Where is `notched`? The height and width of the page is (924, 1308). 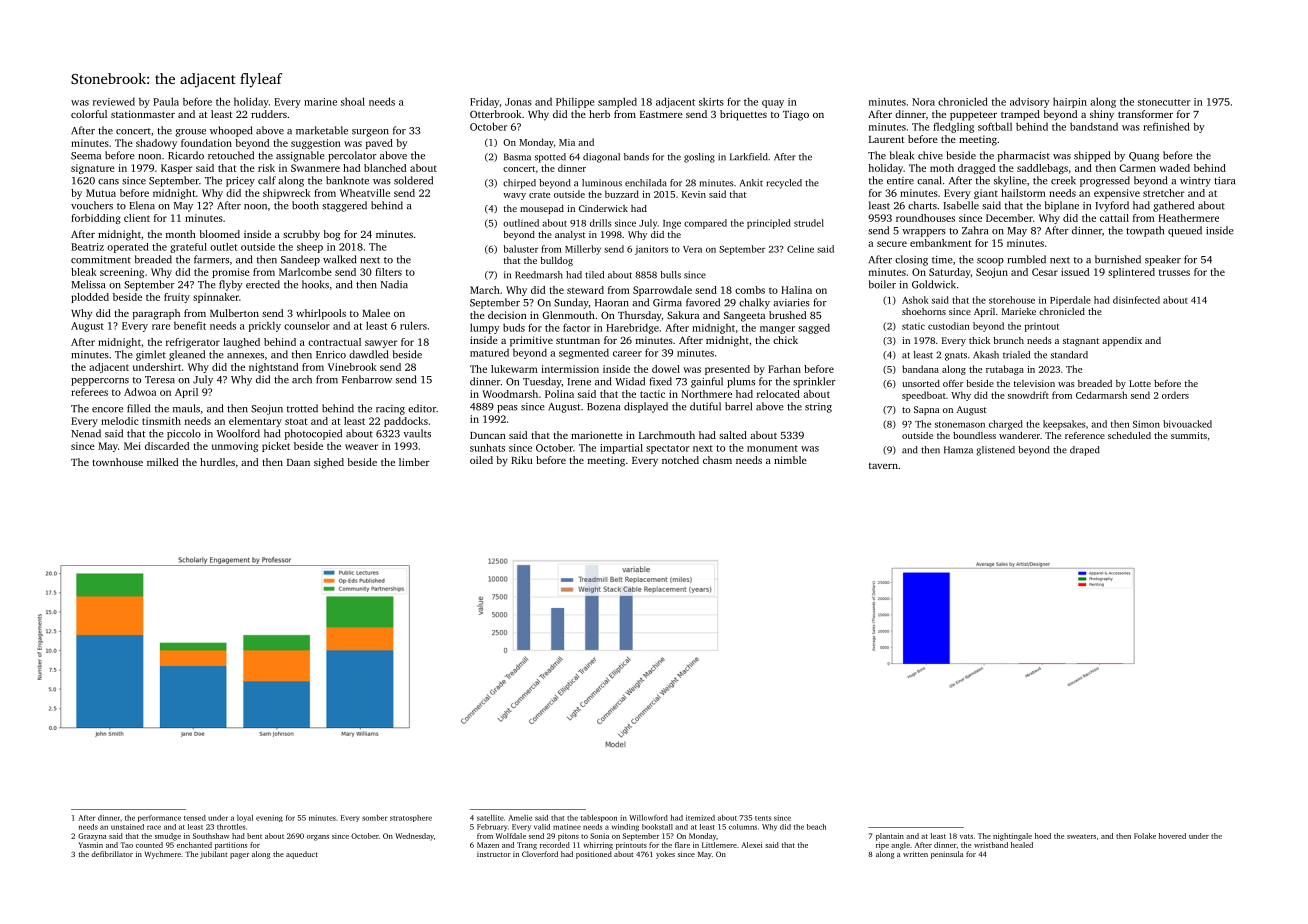
notched is located at coordinates (680, 460).
